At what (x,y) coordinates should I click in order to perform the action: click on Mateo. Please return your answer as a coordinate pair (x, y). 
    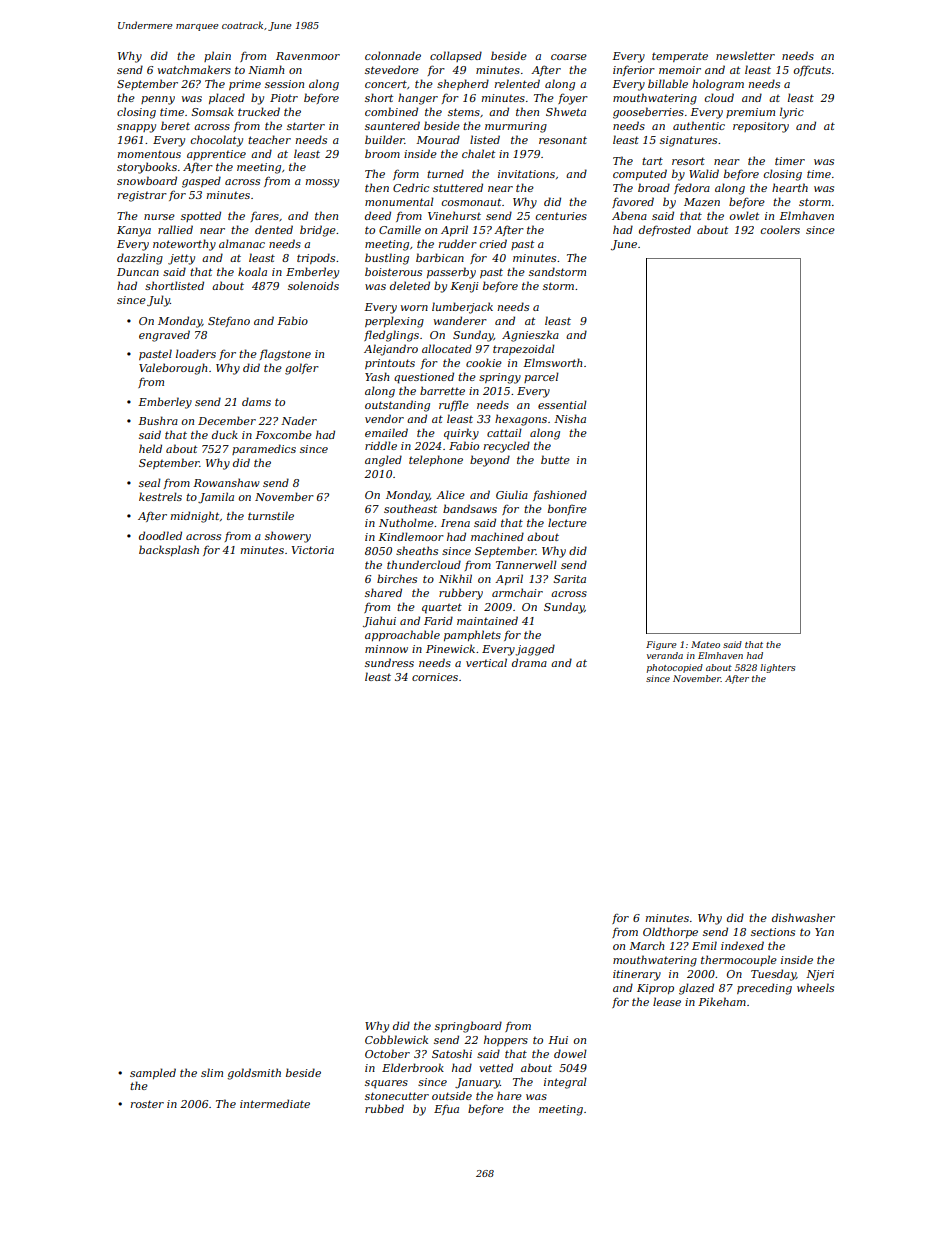
    Looking at the image, I should click on (705, 644).
